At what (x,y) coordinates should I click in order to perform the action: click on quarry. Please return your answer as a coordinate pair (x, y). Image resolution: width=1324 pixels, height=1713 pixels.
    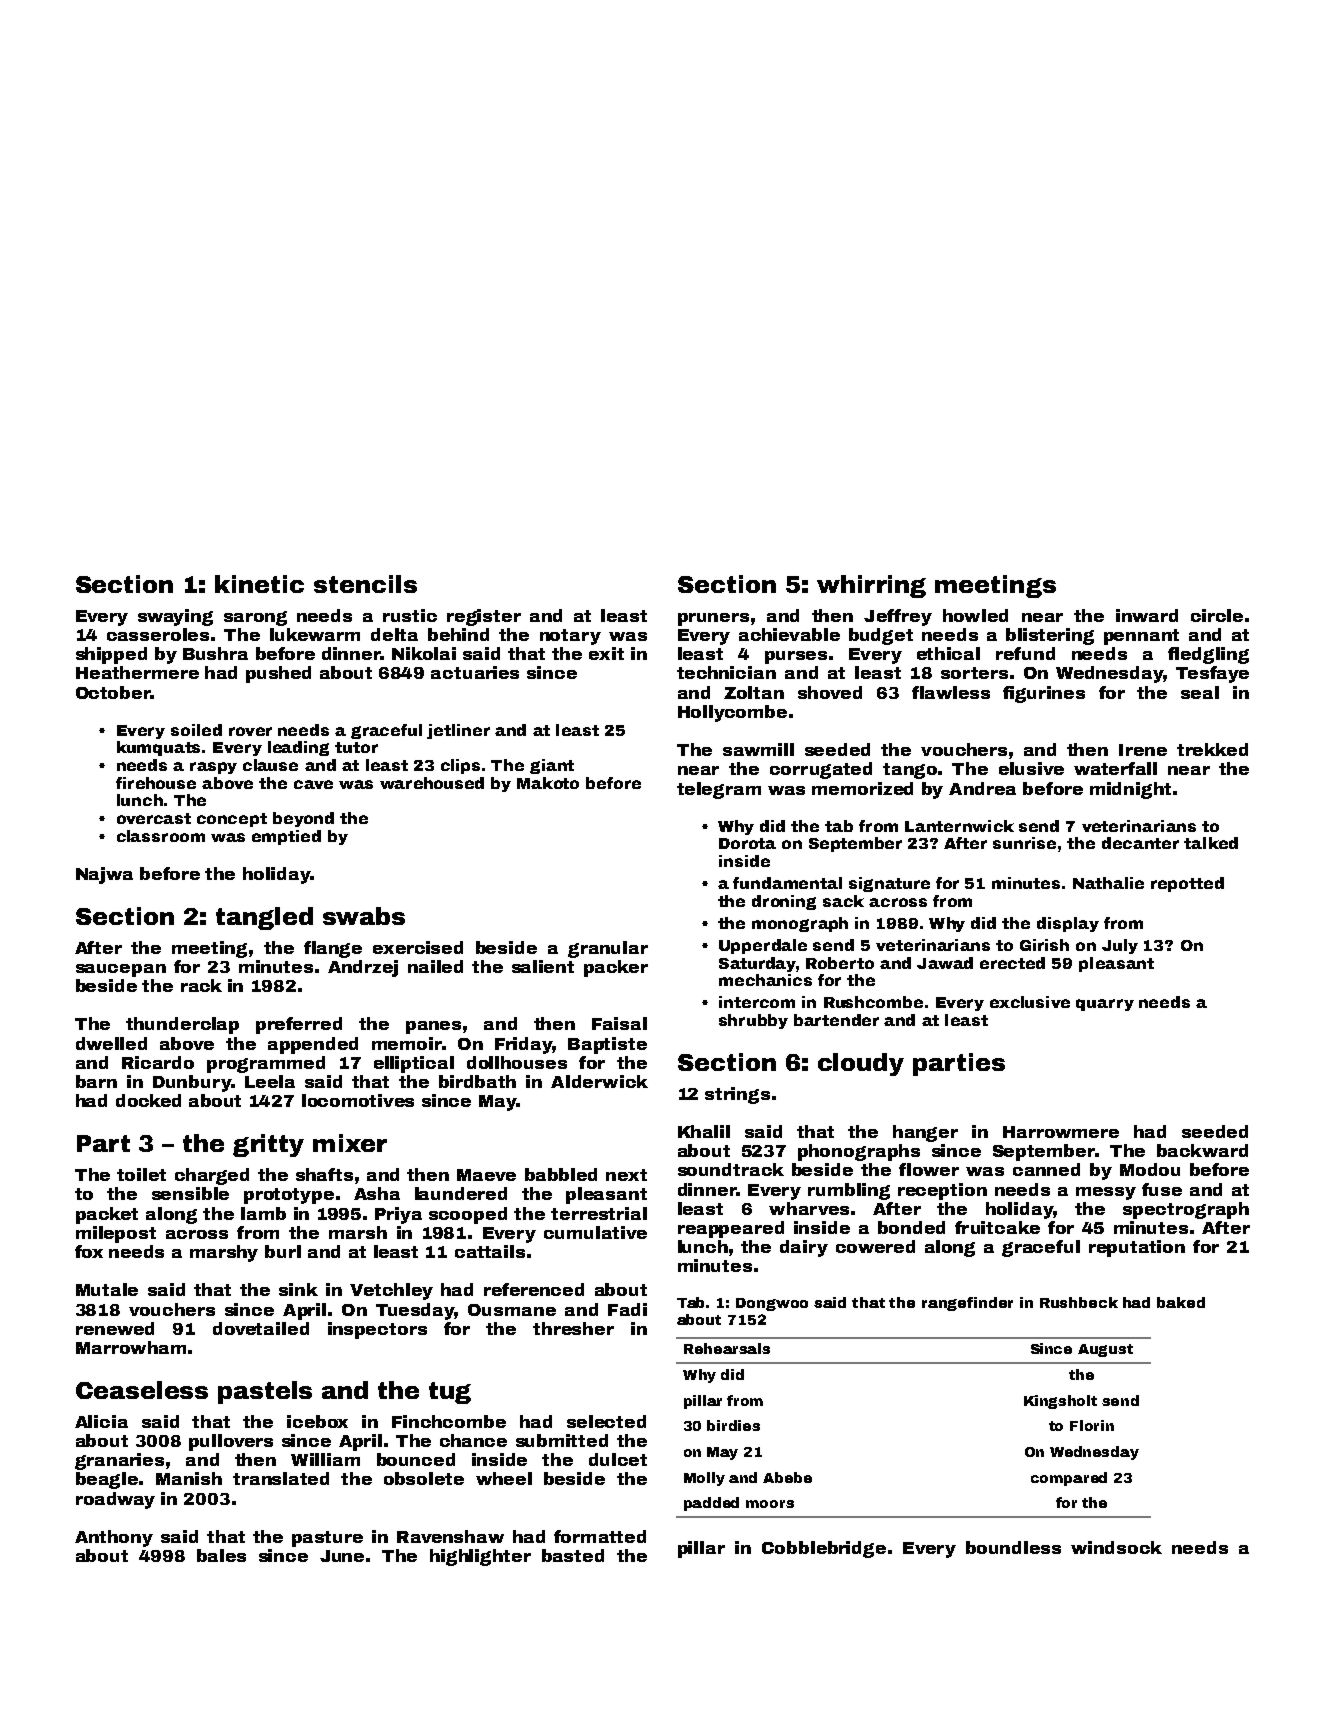
    Looking at the image, I should click on (1105, 1005).
